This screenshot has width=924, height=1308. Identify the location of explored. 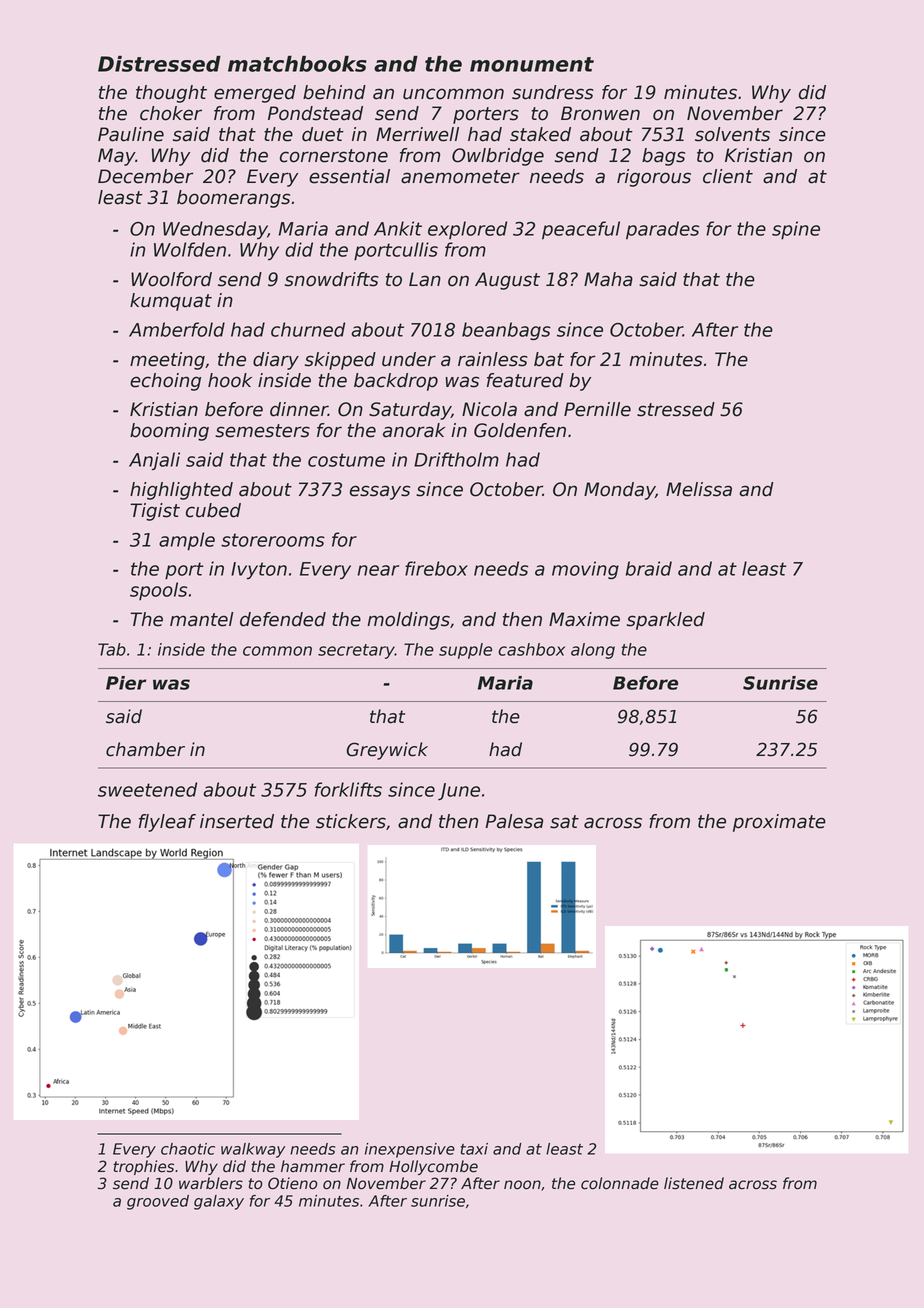
(467, 230).
